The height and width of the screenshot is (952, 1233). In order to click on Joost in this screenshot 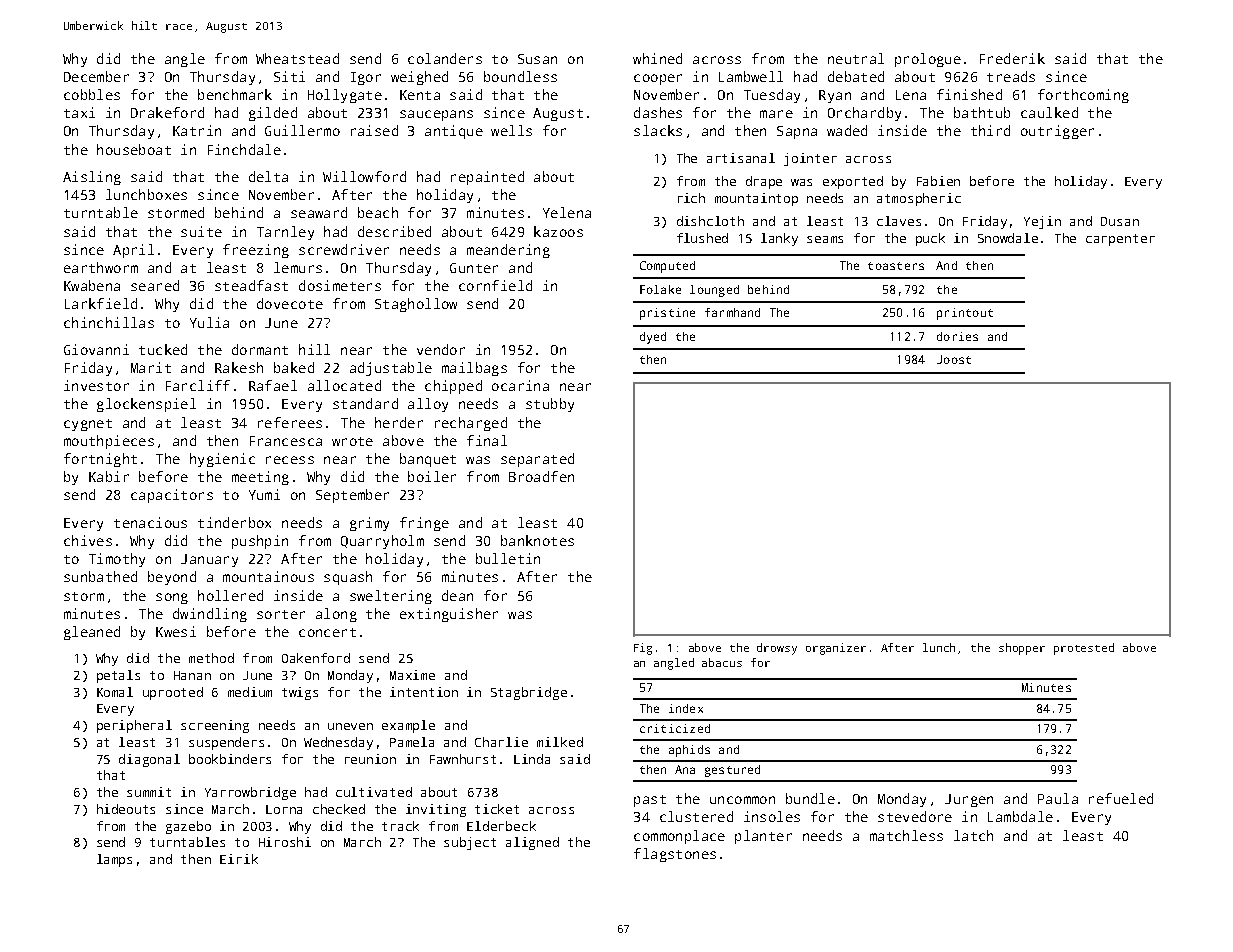, I will do `click(954, 359)`.
